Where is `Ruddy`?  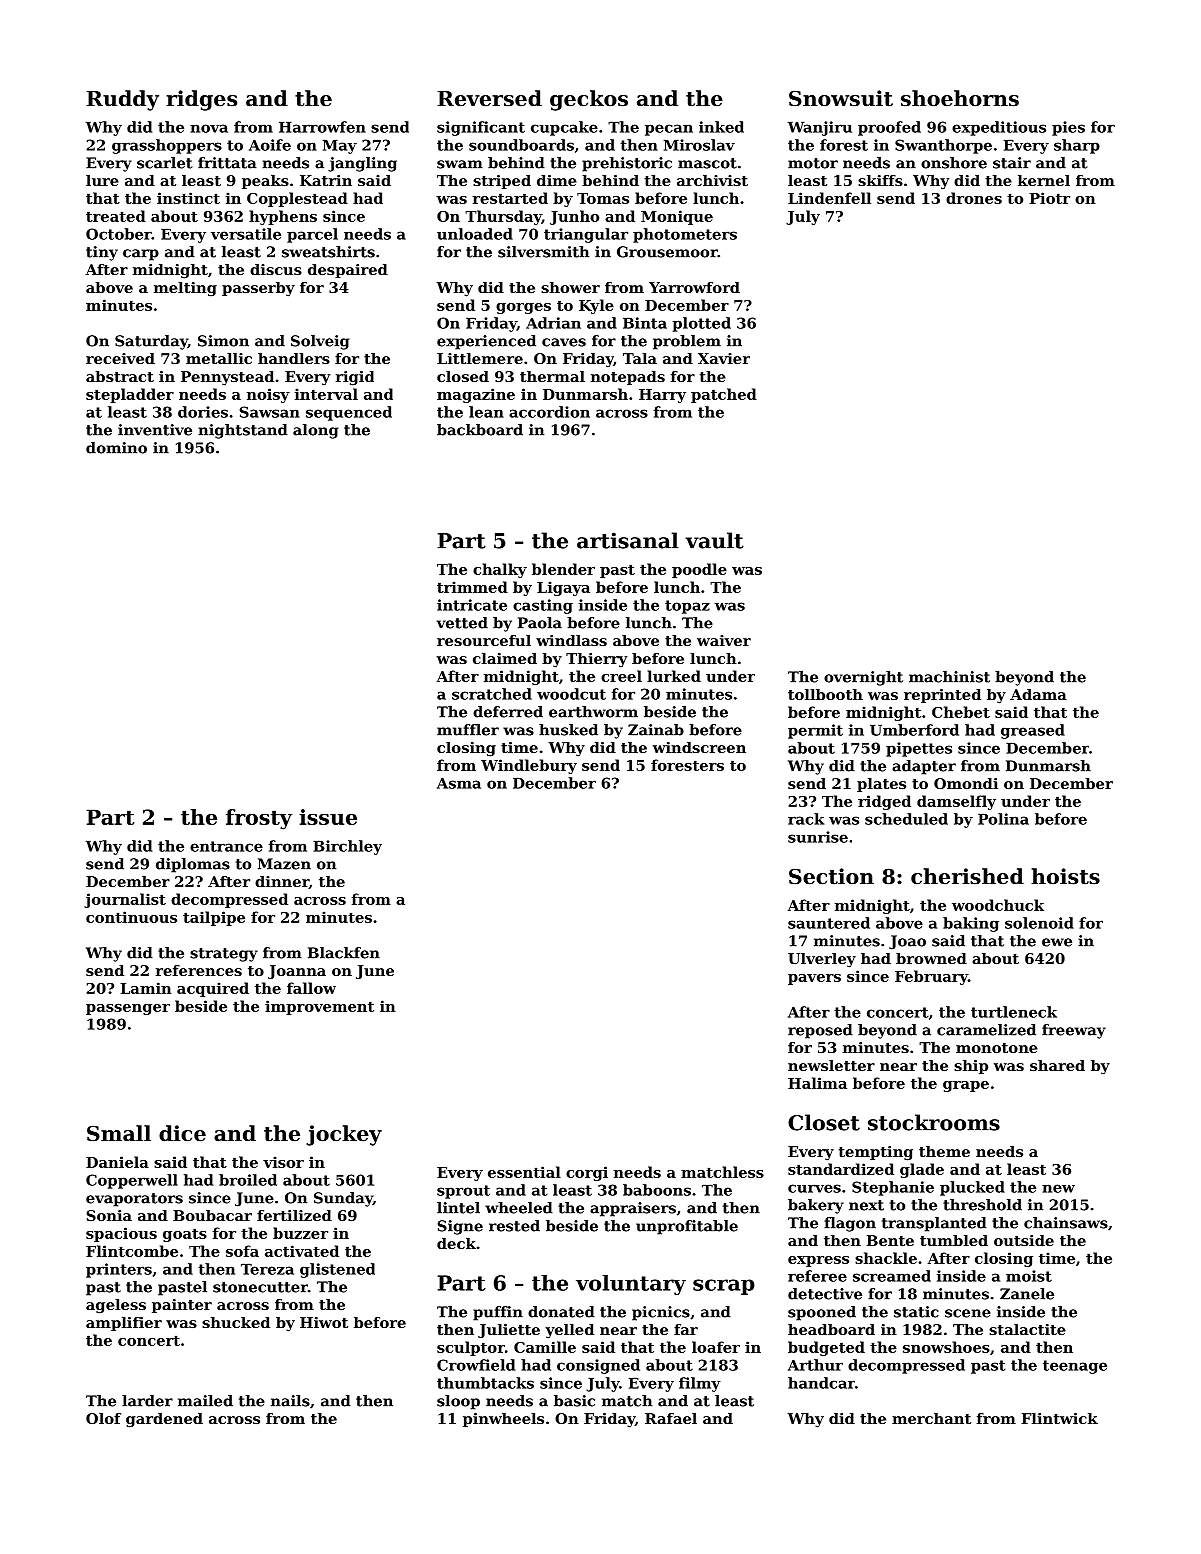
Ruddy is located at coordinates (122, 100).
